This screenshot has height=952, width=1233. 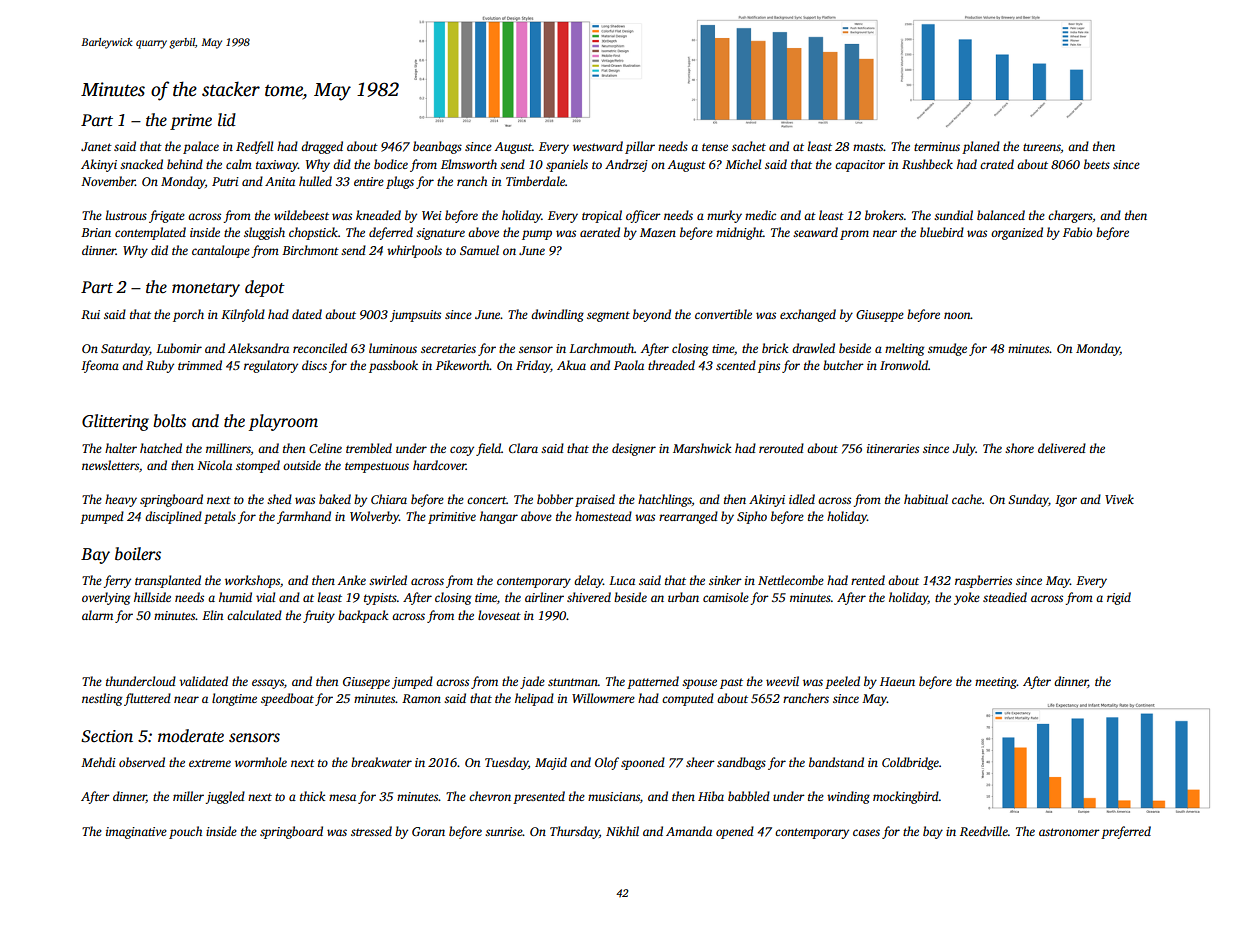 I want to click on Ironwold, so click(x=904, y=365).
